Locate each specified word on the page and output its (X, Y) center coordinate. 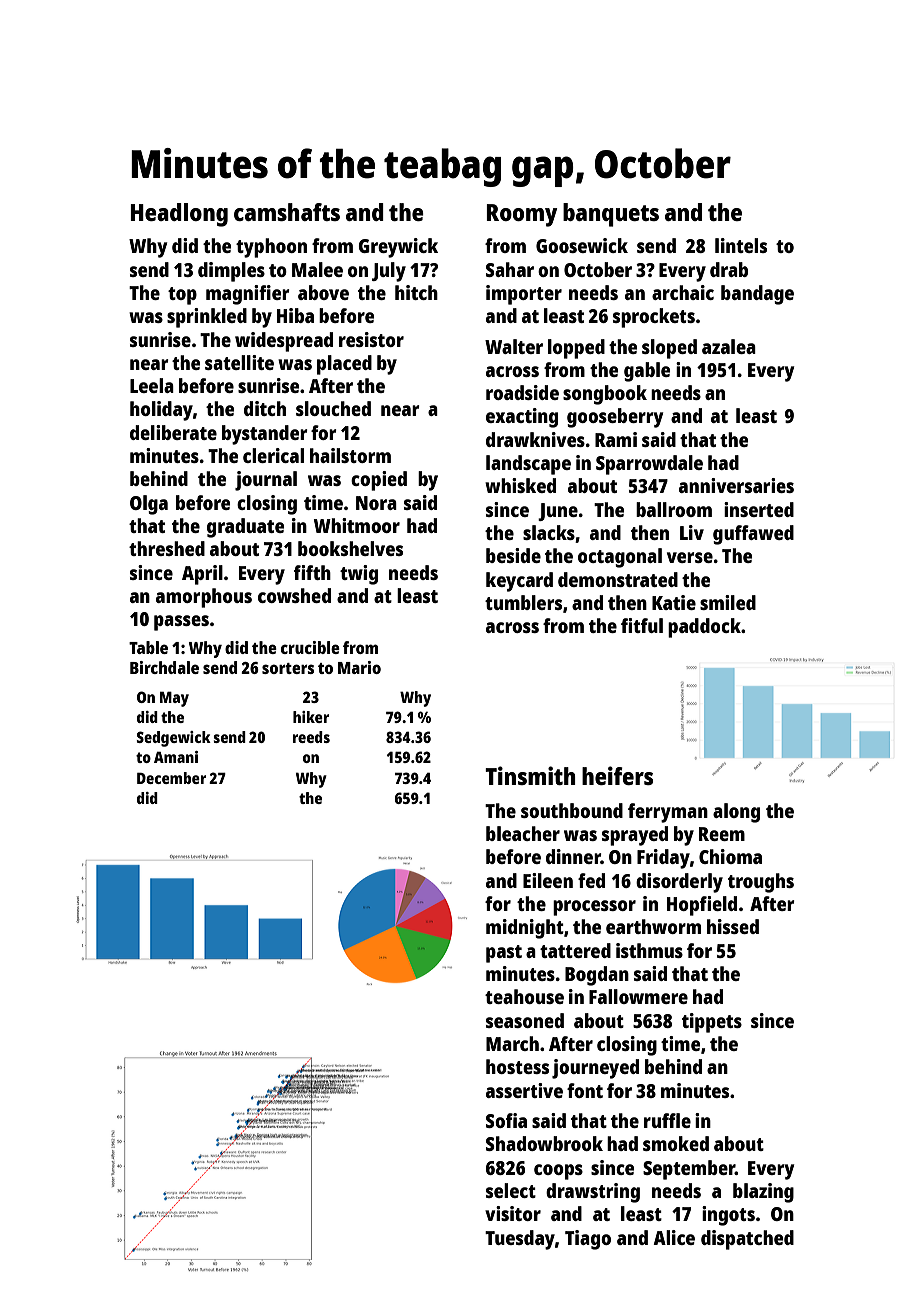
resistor (371, 339)
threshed (167, 548)
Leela (152, 385)
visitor (513, 1213)
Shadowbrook (544, 1143)
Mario (359, 667)
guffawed (753, 535)
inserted (759, 509)
